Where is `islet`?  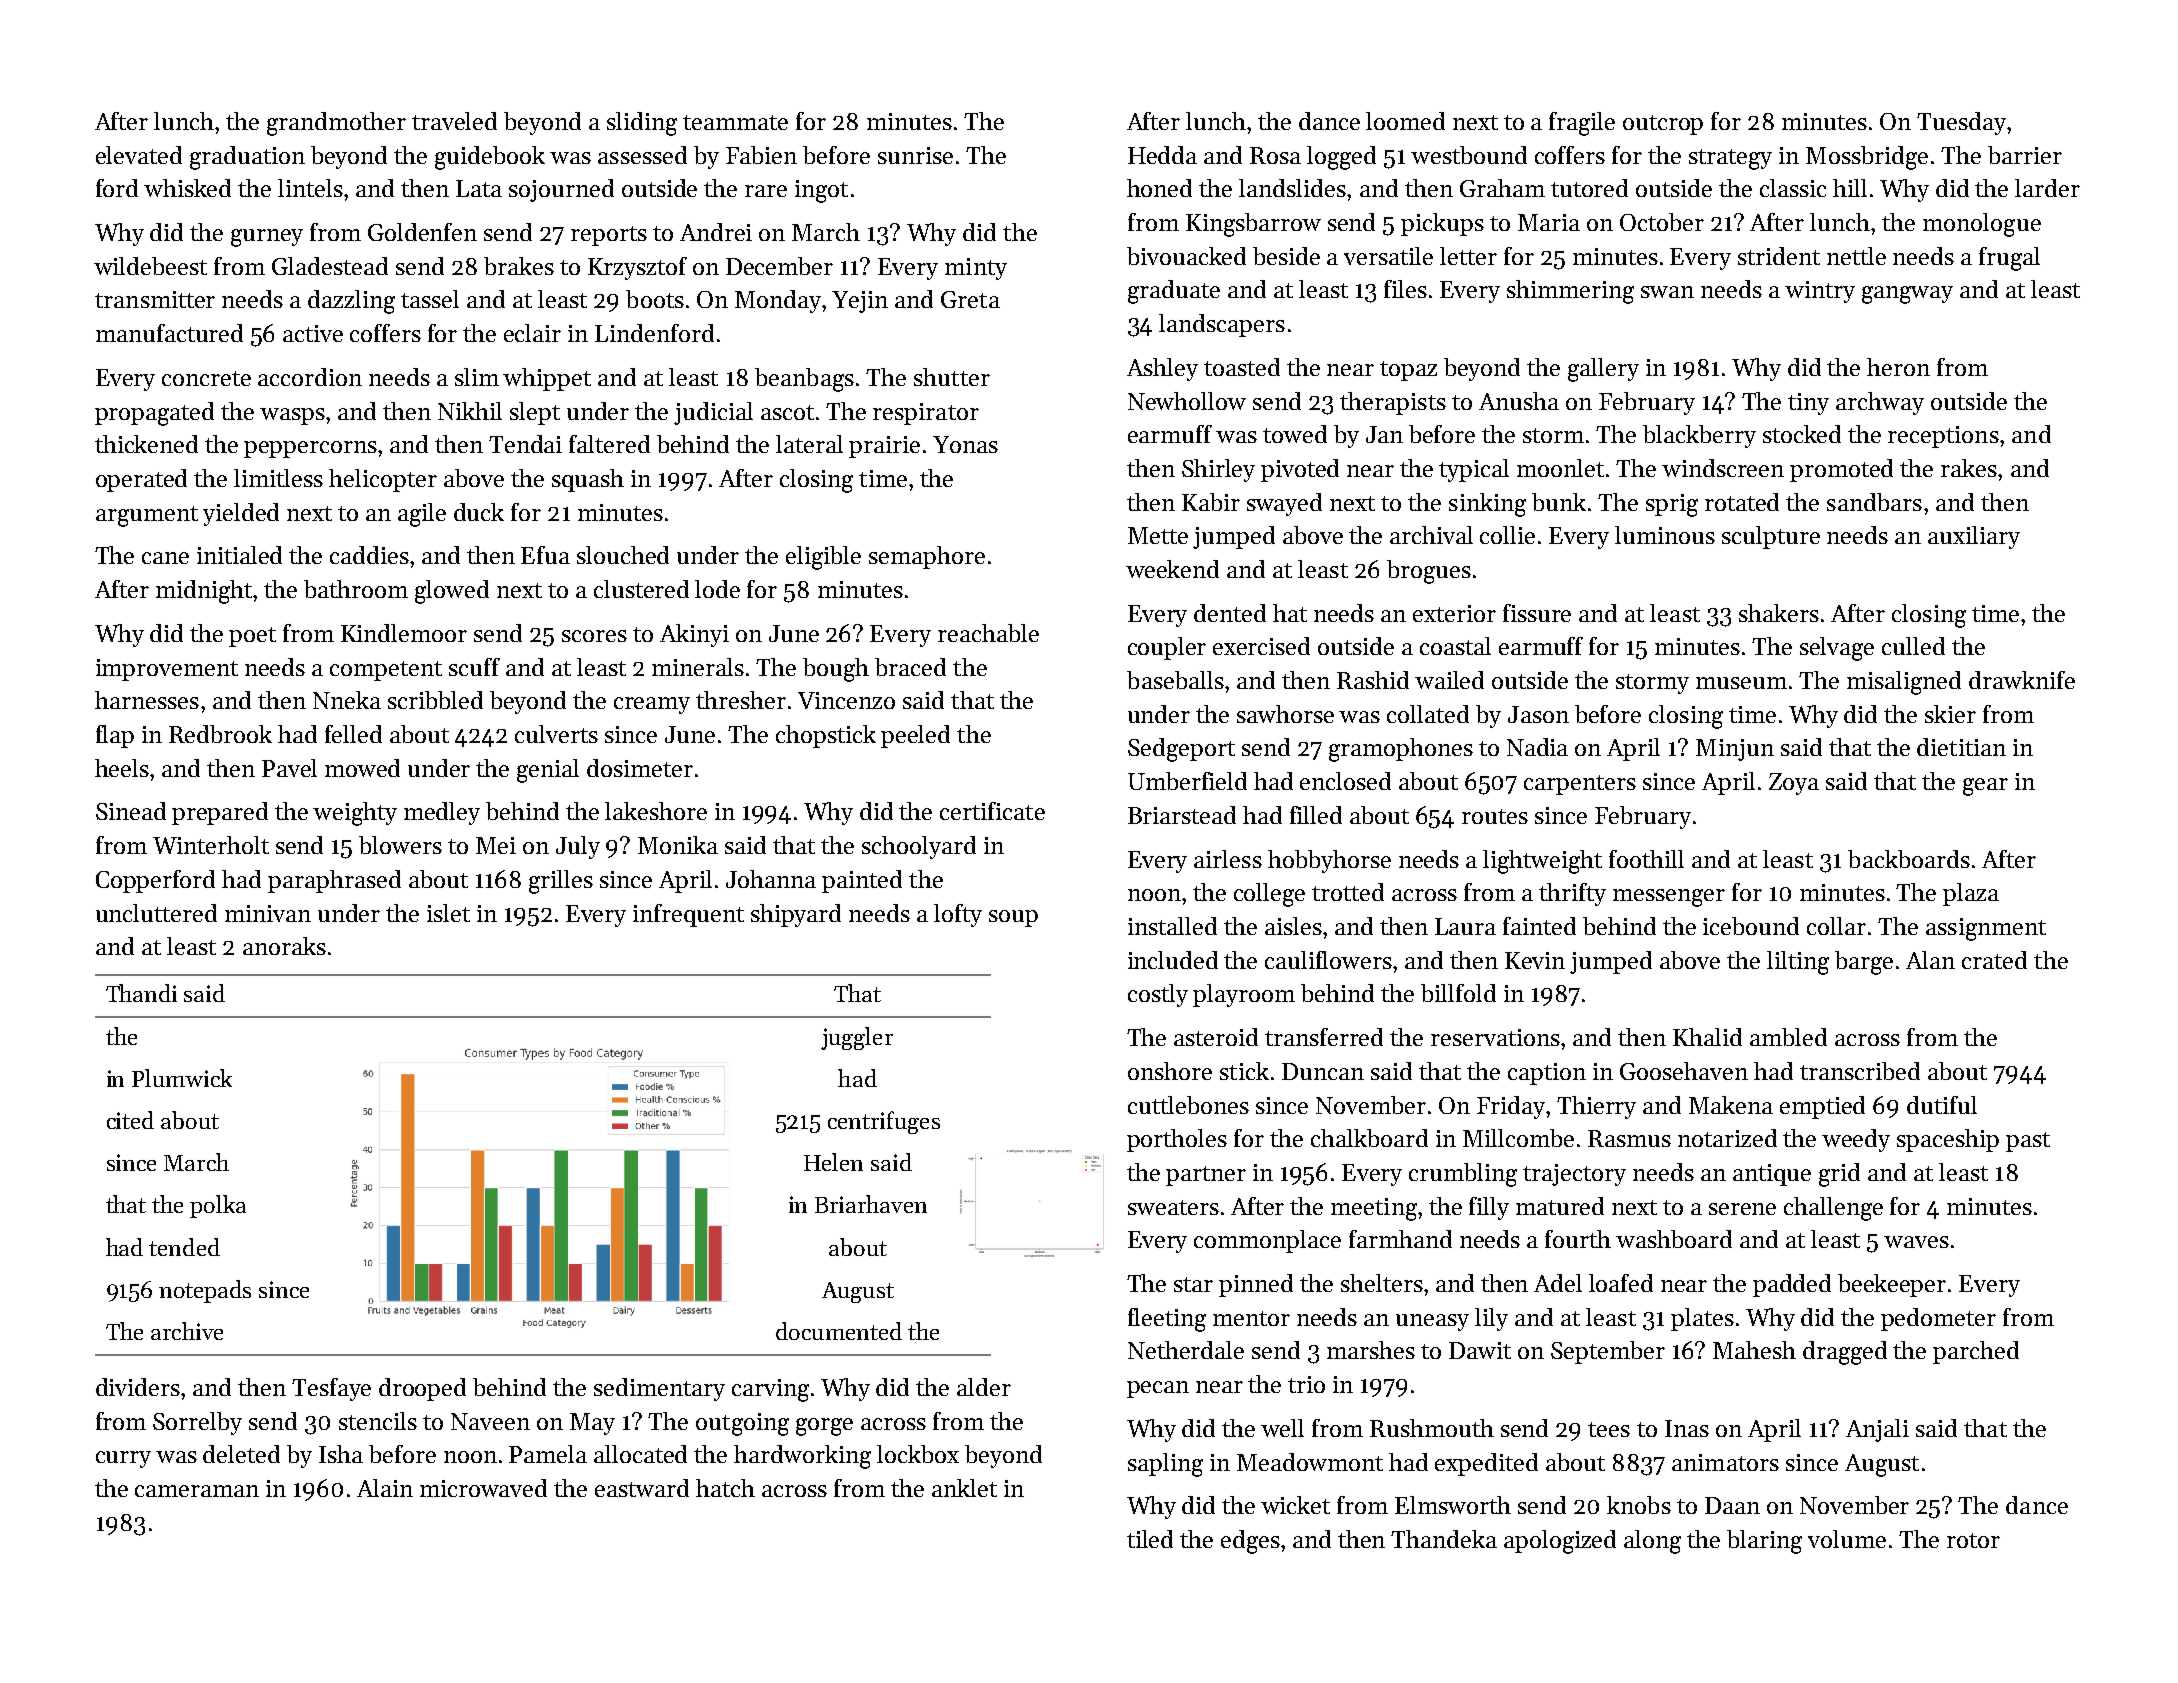
islet is located at coordinates (448, 913).
